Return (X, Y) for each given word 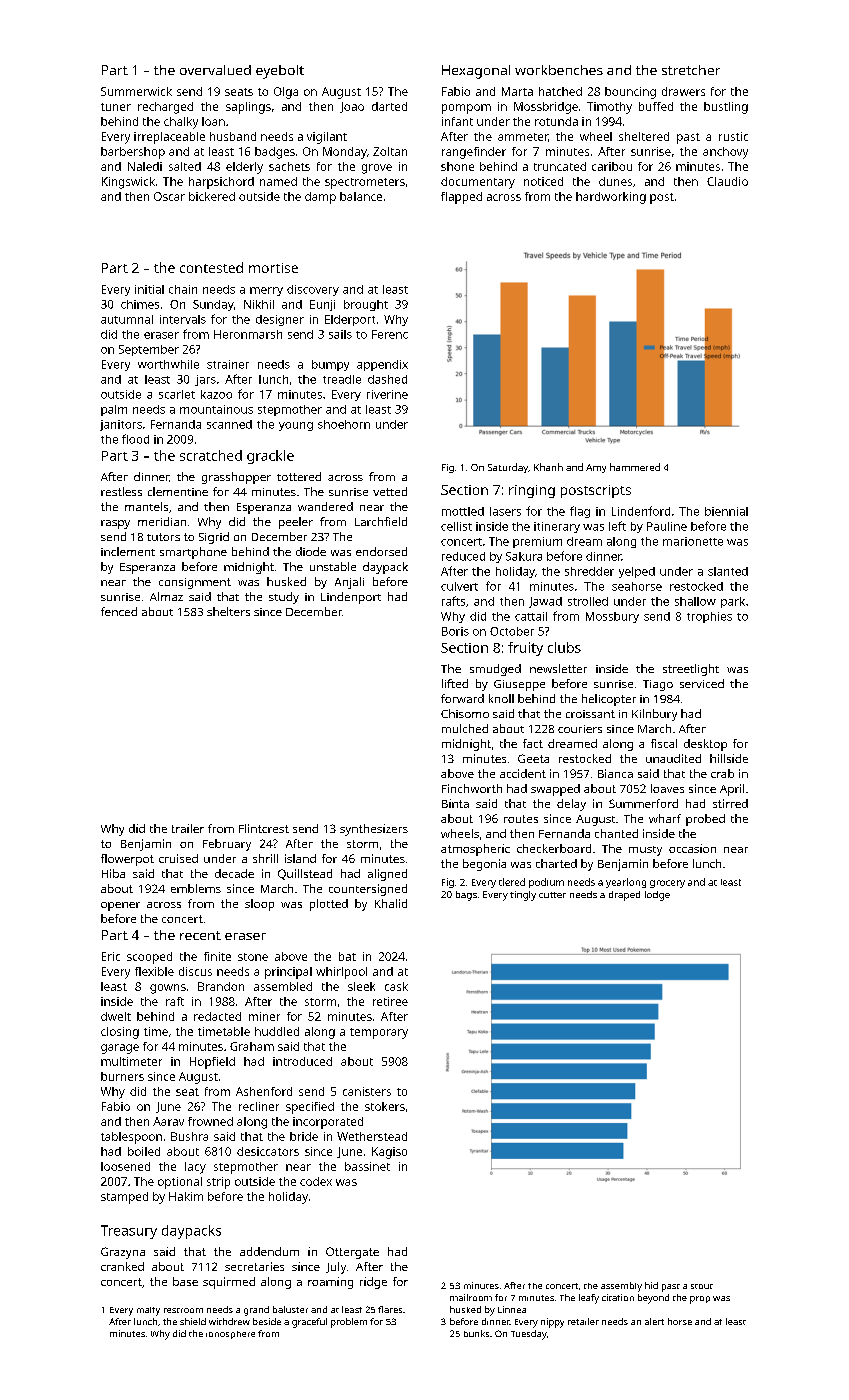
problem (349, 1323)
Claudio (727, 181)
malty (148, 1311)
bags (466, 896)
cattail (531, 616)
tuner (116, 107)
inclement (128, 551)
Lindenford (641, 511)
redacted (217, 1016)
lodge (657, 896)
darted (389, 106)
